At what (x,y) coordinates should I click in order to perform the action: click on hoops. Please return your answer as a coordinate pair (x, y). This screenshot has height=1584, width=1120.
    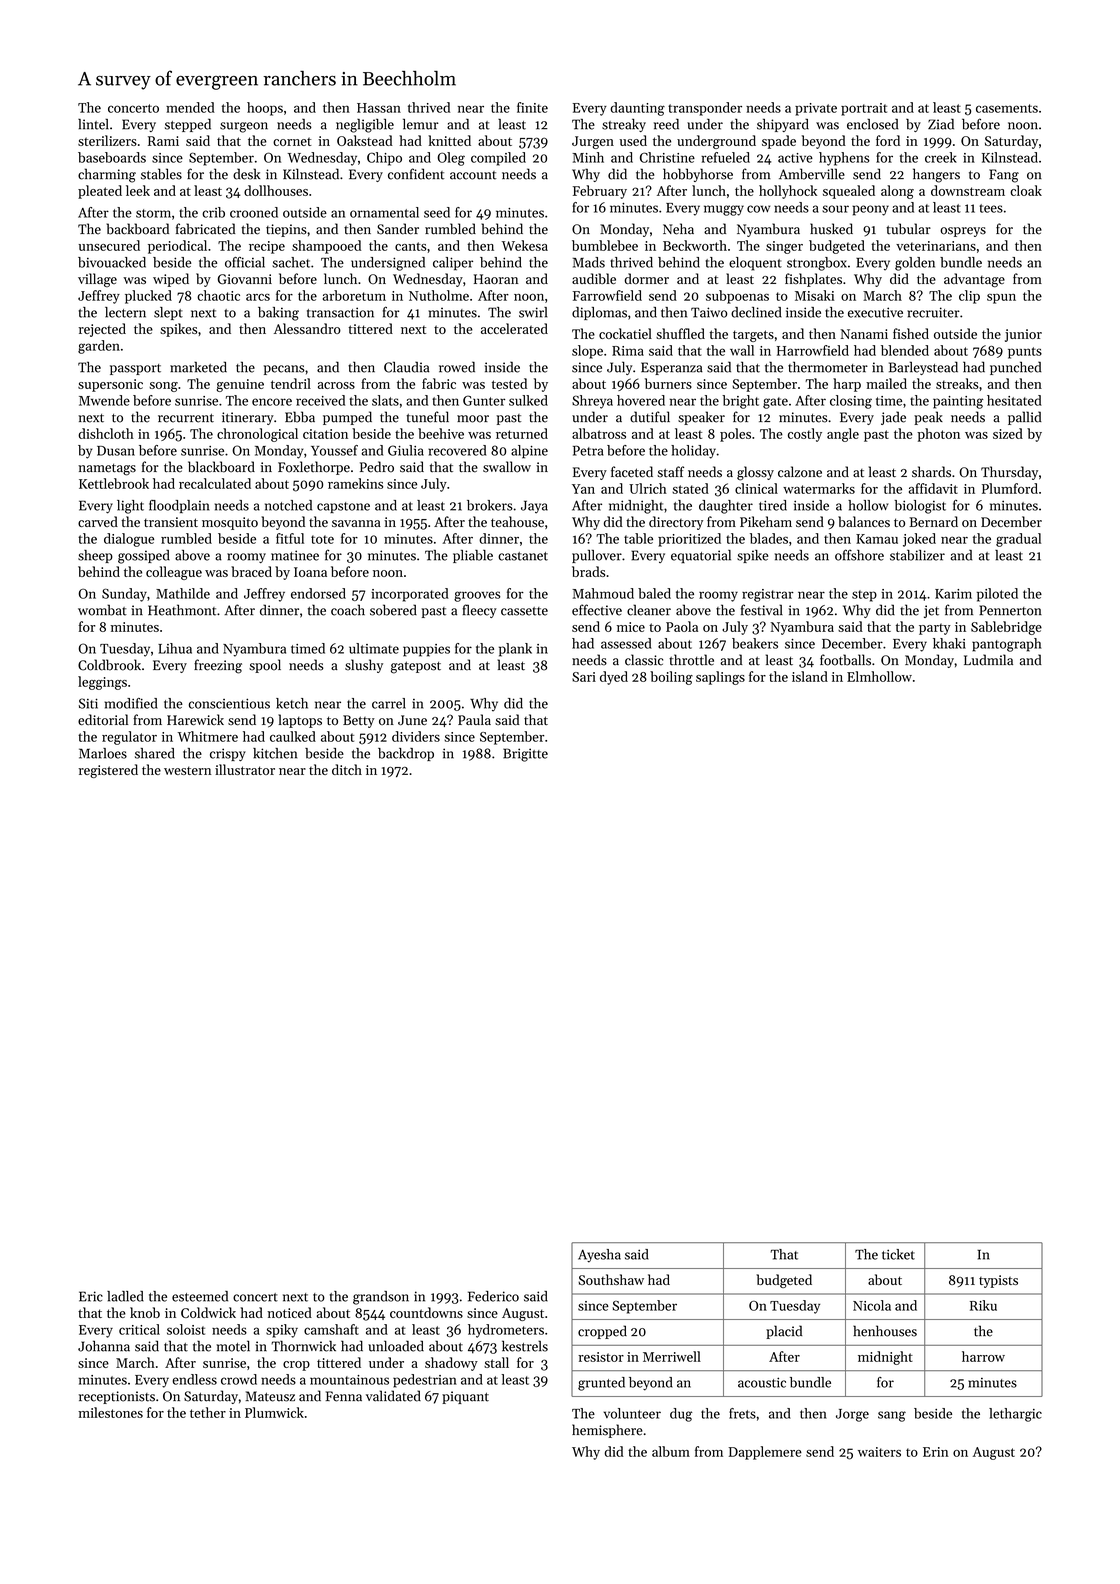
    Looking at the image, I should click on (265, 109).
